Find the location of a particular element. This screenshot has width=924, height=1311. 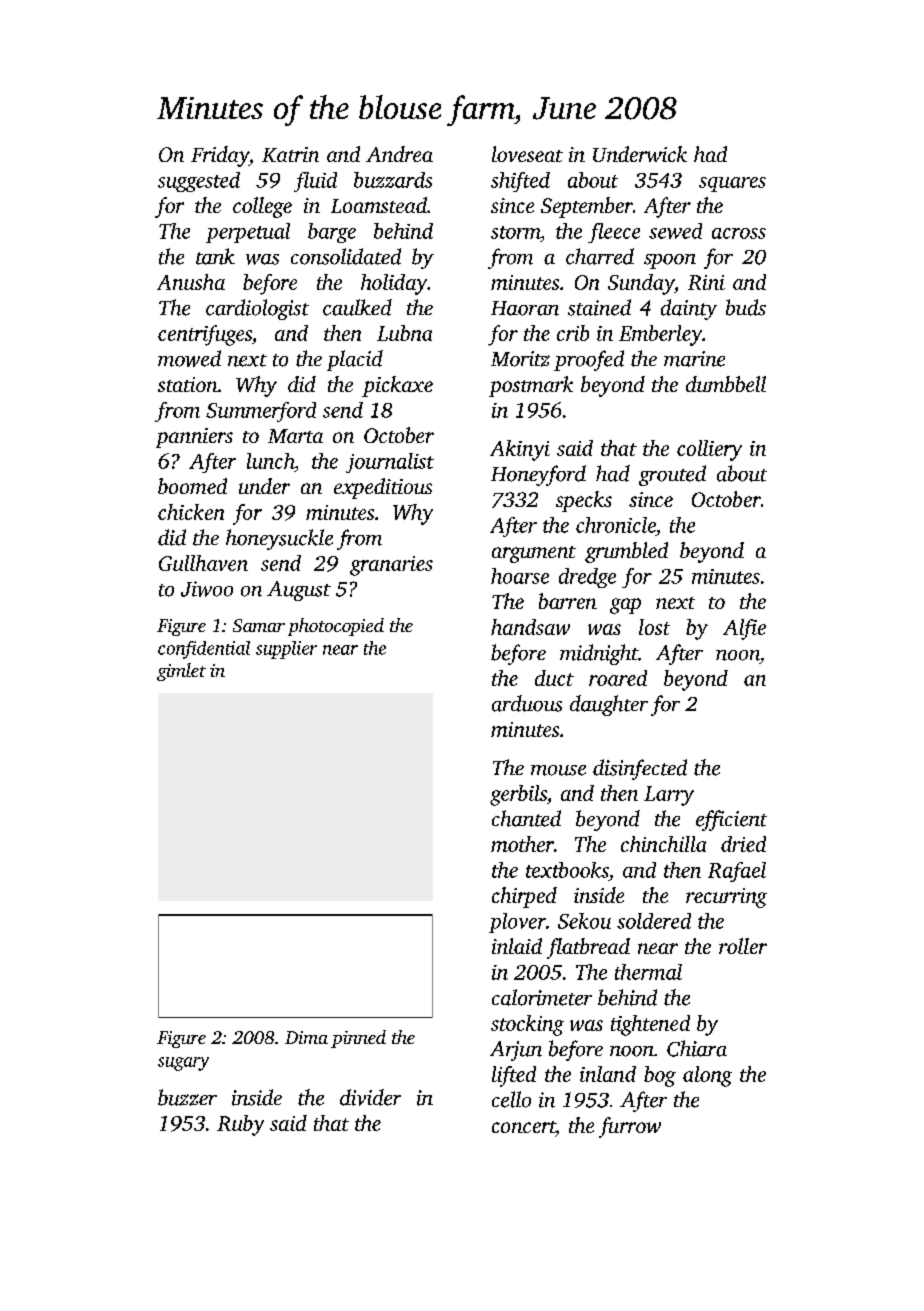

supplier is located at coordinates (286, 650).
